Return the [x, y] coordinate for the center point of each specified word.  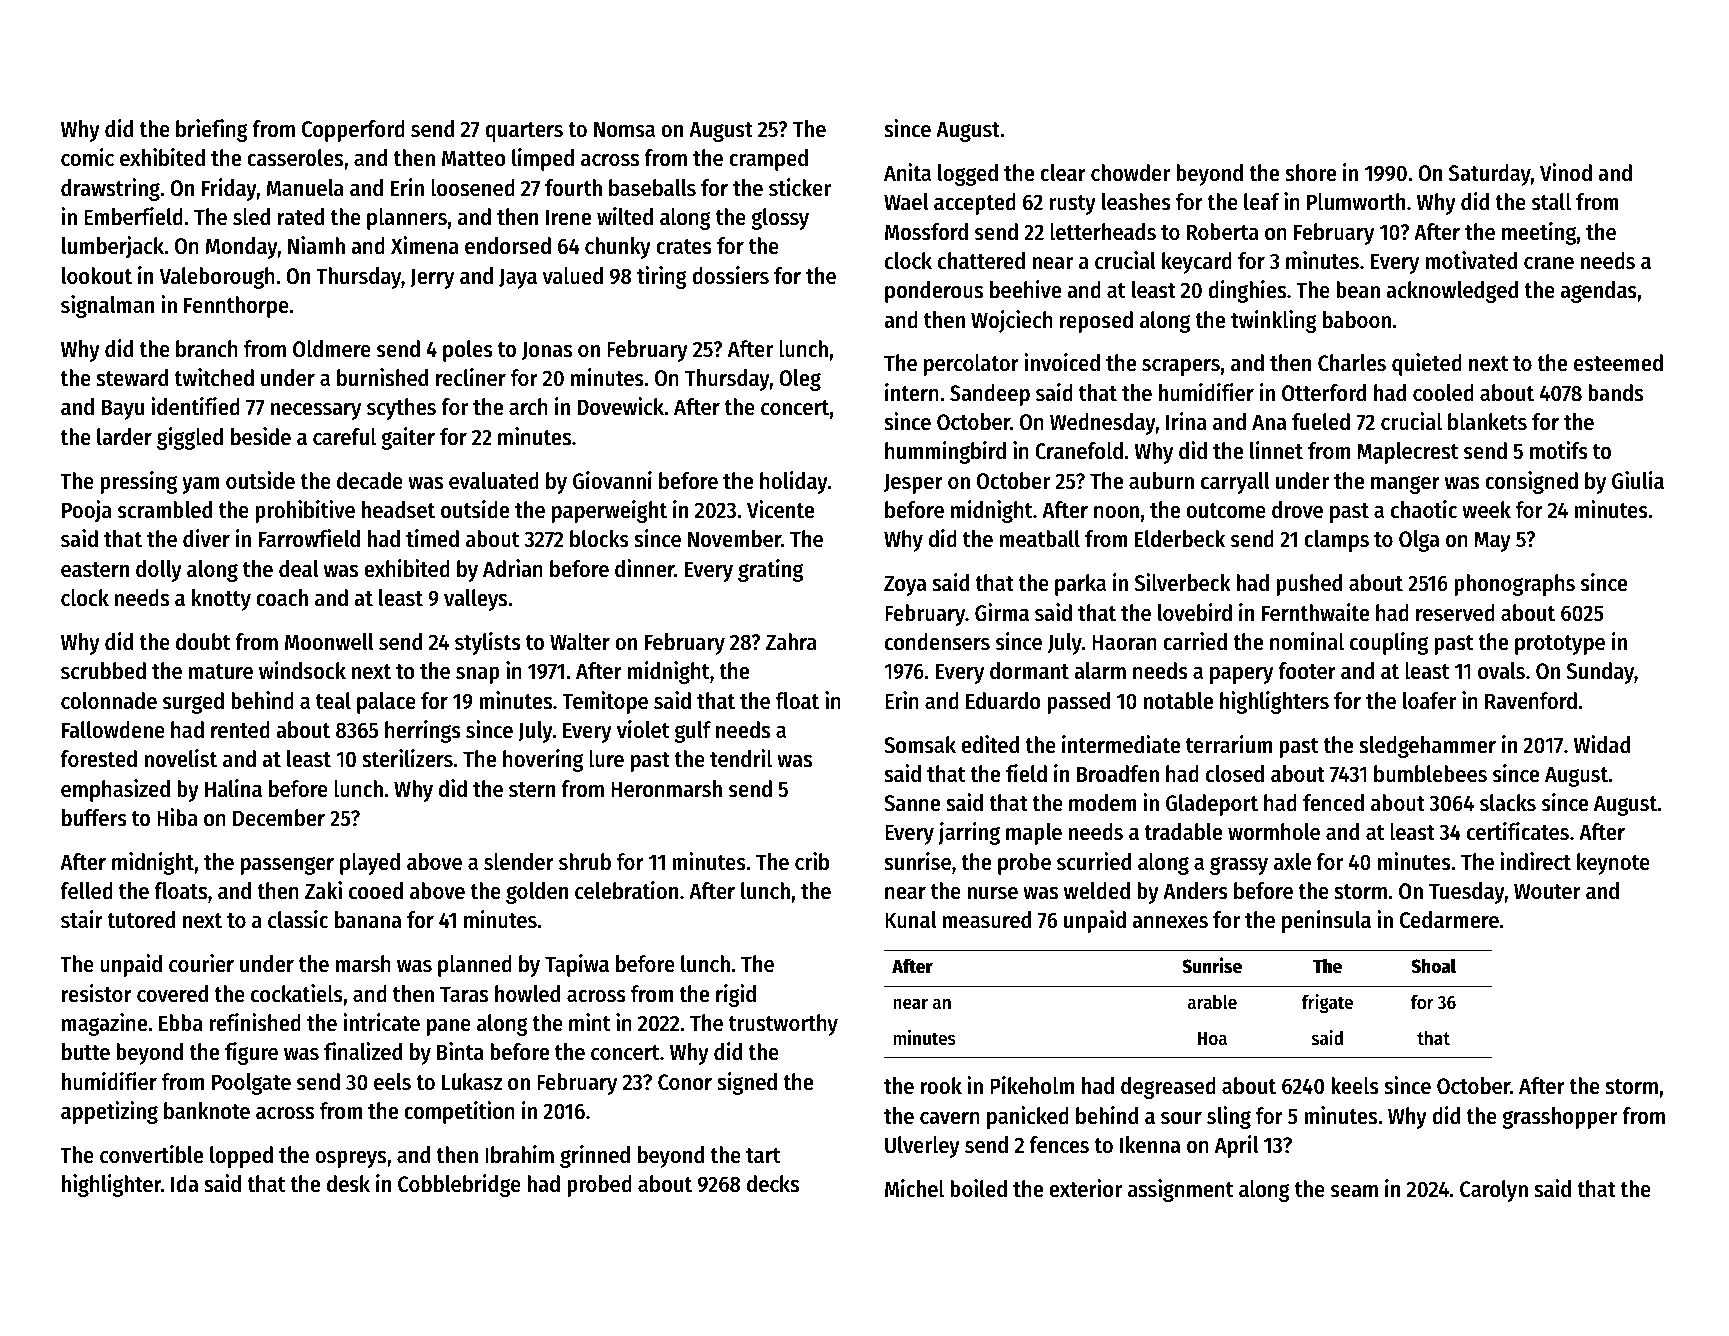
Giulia [1638, 480]
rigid [736, 995]
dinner [645, 568]
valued [572, 276]
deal [298, 569]
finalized [363, 1051]
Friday [229, 189]
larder [124, 437]
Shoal [1433, 966]
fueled [1321, 422]
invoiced [1062, 362]
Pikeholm [1032, 1085]
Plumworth [1356, 202]
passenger [287, 866]
